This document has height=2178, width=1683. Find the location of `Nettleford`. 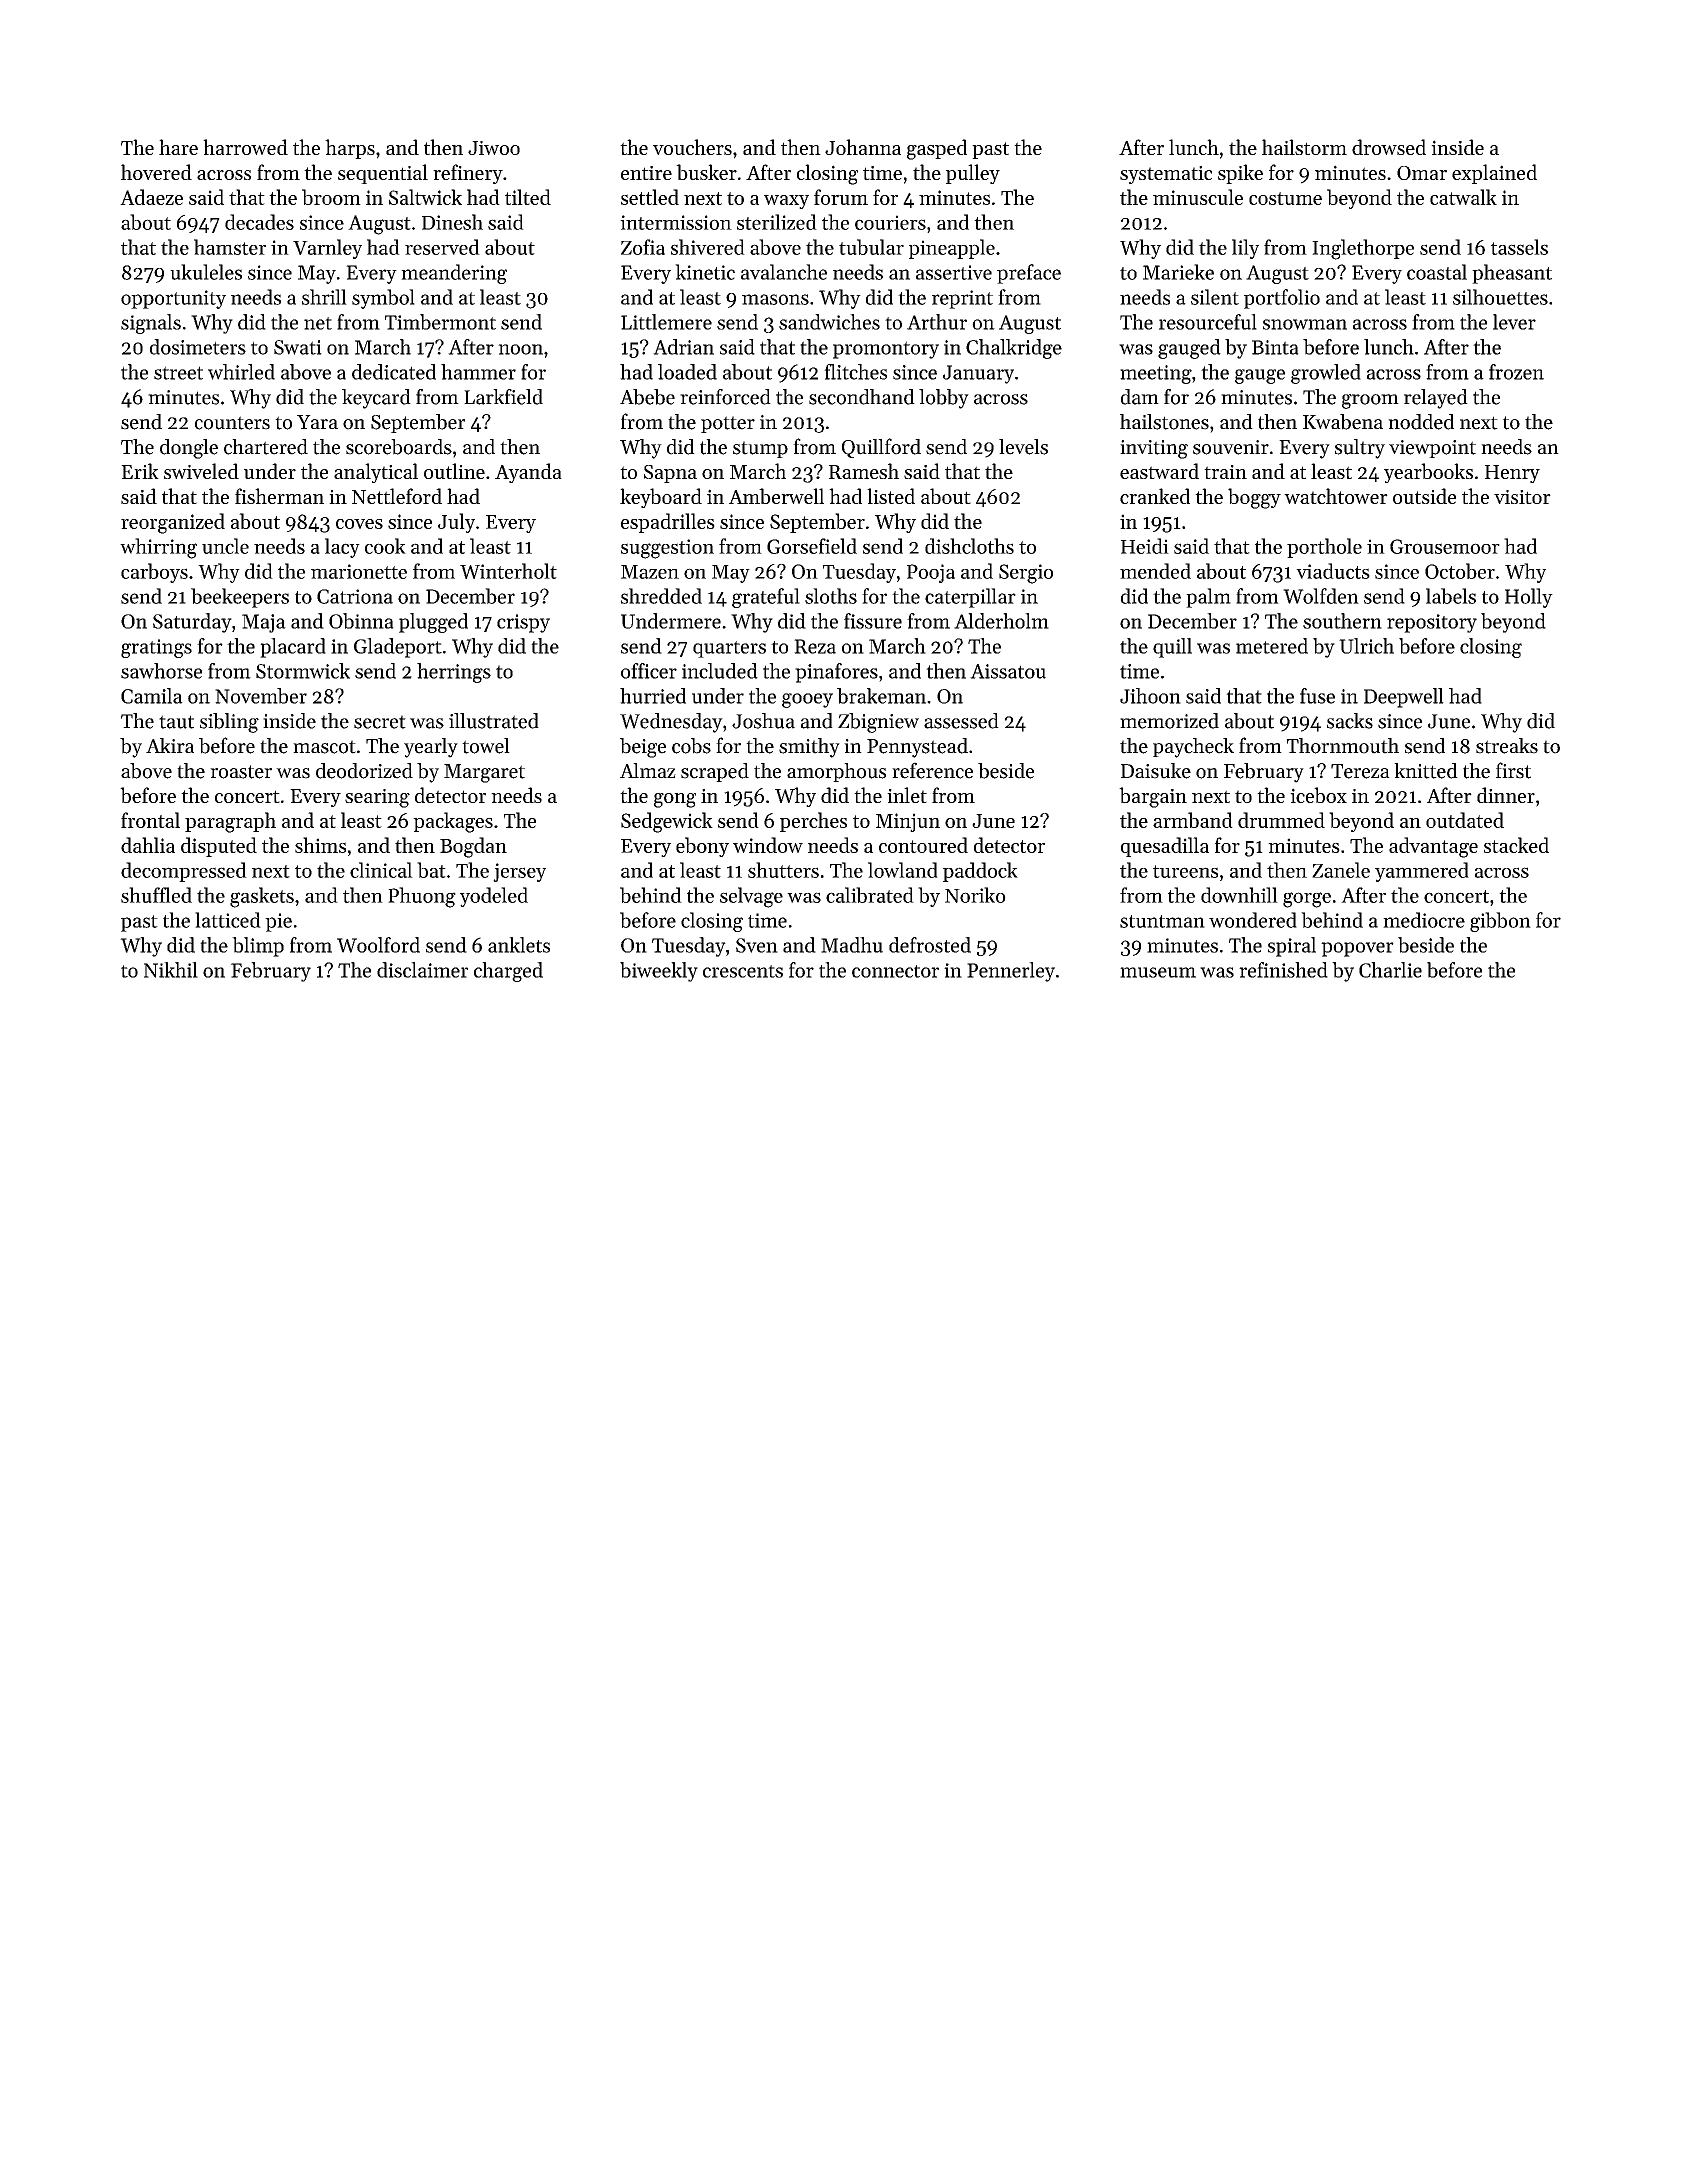

Nettleford is located at coordinates (397, 496).
